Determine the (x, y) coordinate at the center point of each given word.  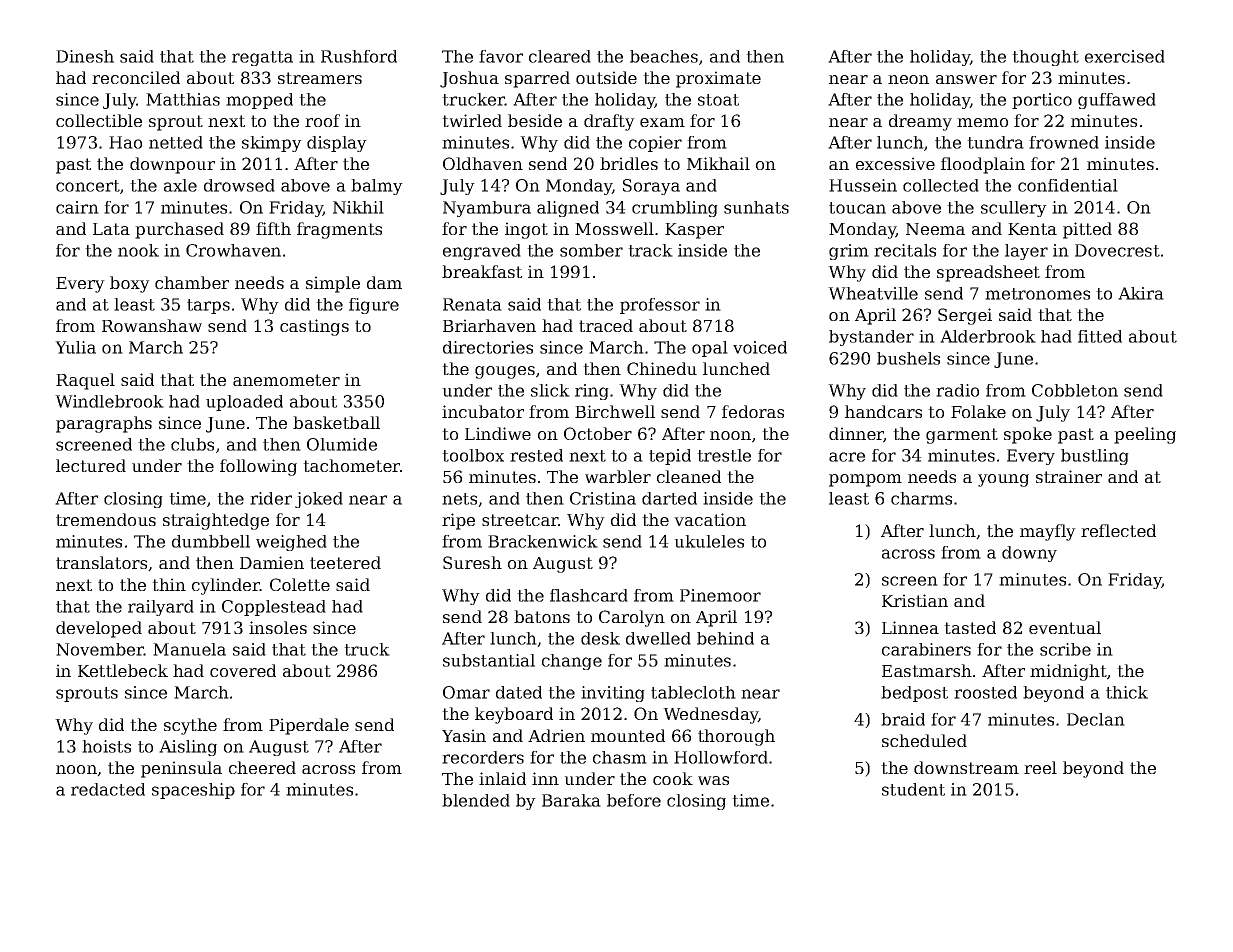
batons (542, 616)
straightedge (216, 521)
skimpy (272, 144)
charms (921, 498)
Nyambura (487, 209)
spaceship (193, 791)
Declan (1096, 719)
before (634, 800)
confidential (1068, 185)
